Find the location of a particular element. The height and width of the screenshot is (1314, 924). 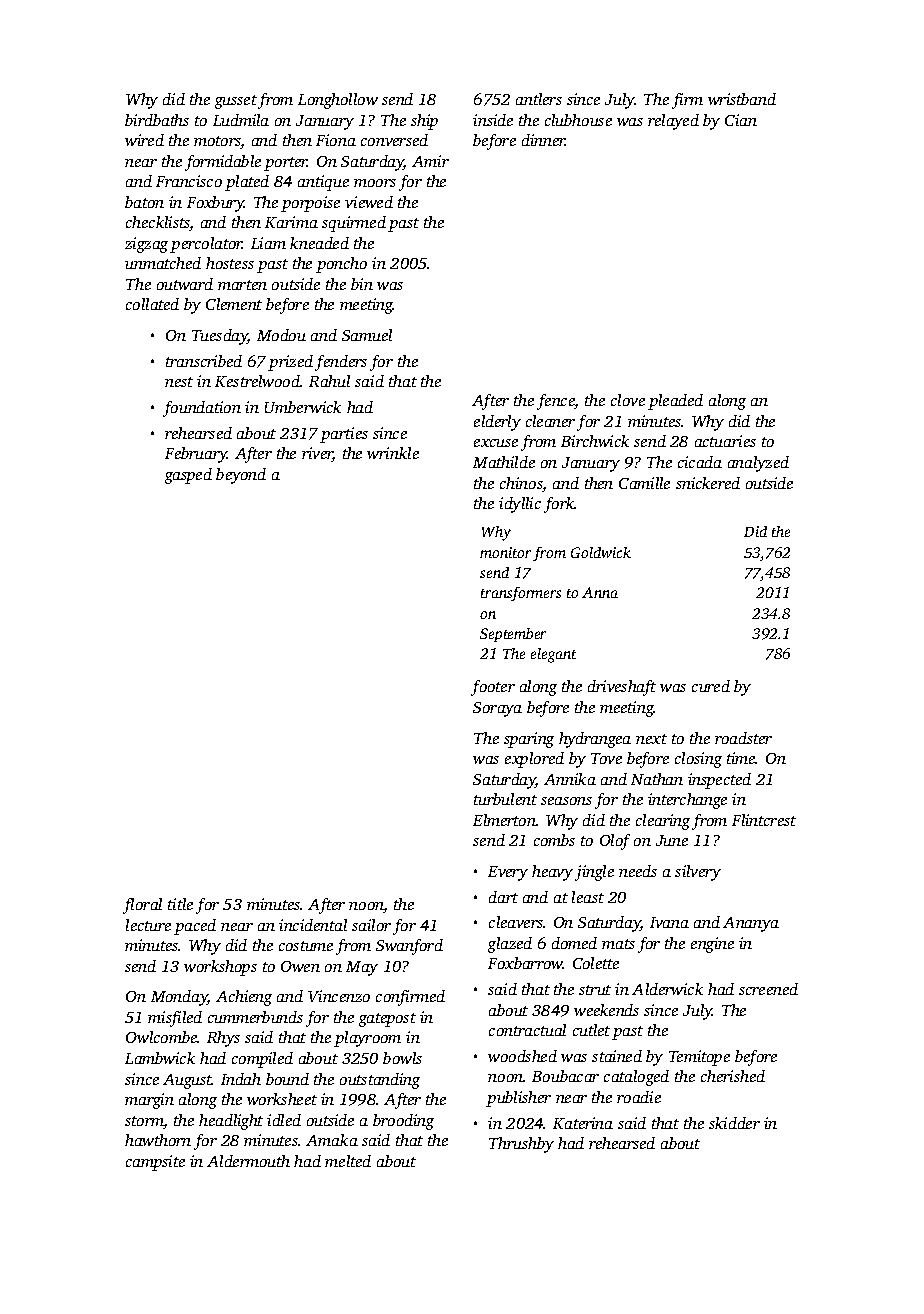

idyllic is located at coordinates (520, 505).
